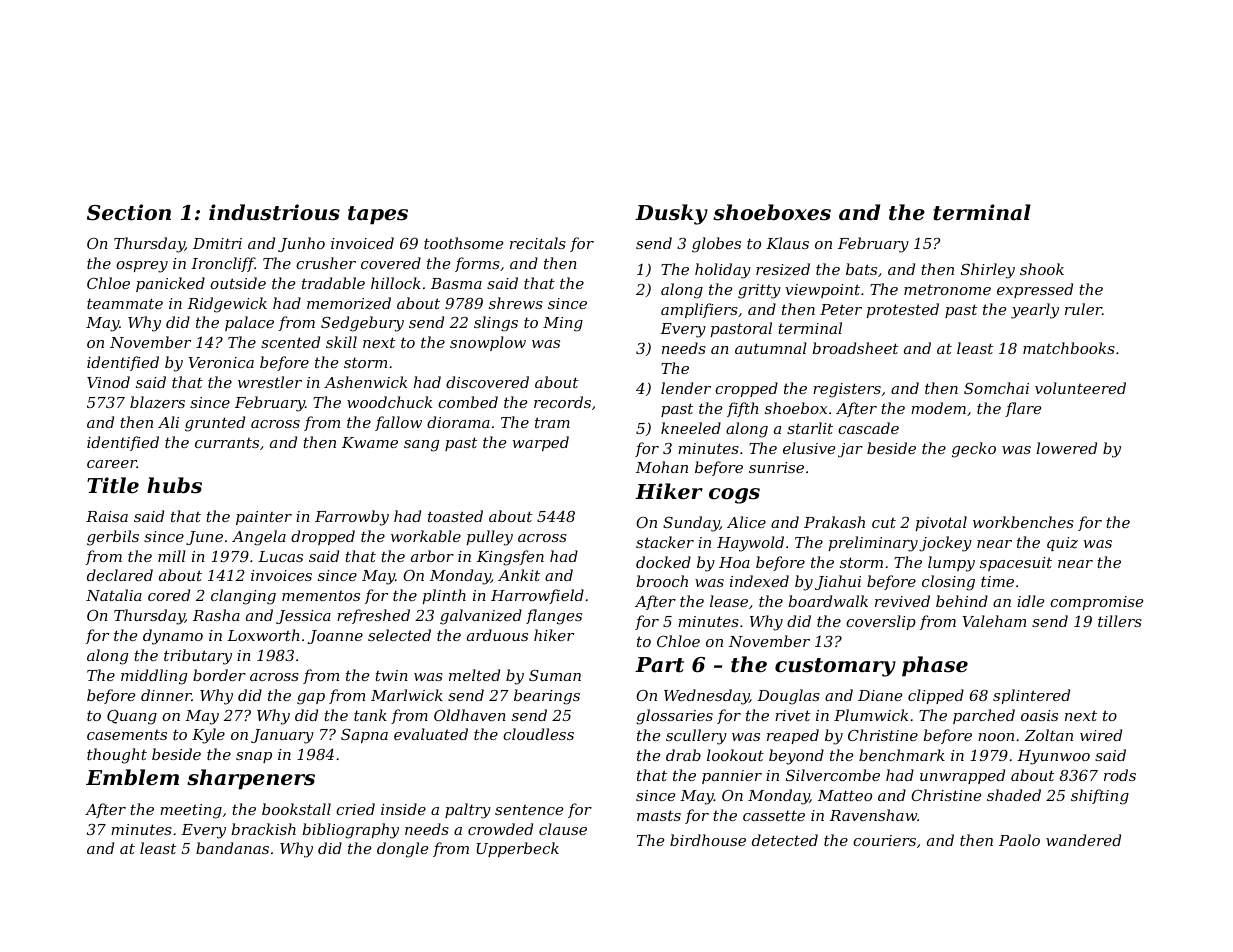  What do you see at coordinates (835, 667) in the image?
I see `customary` at bounding box center [835, 667].
